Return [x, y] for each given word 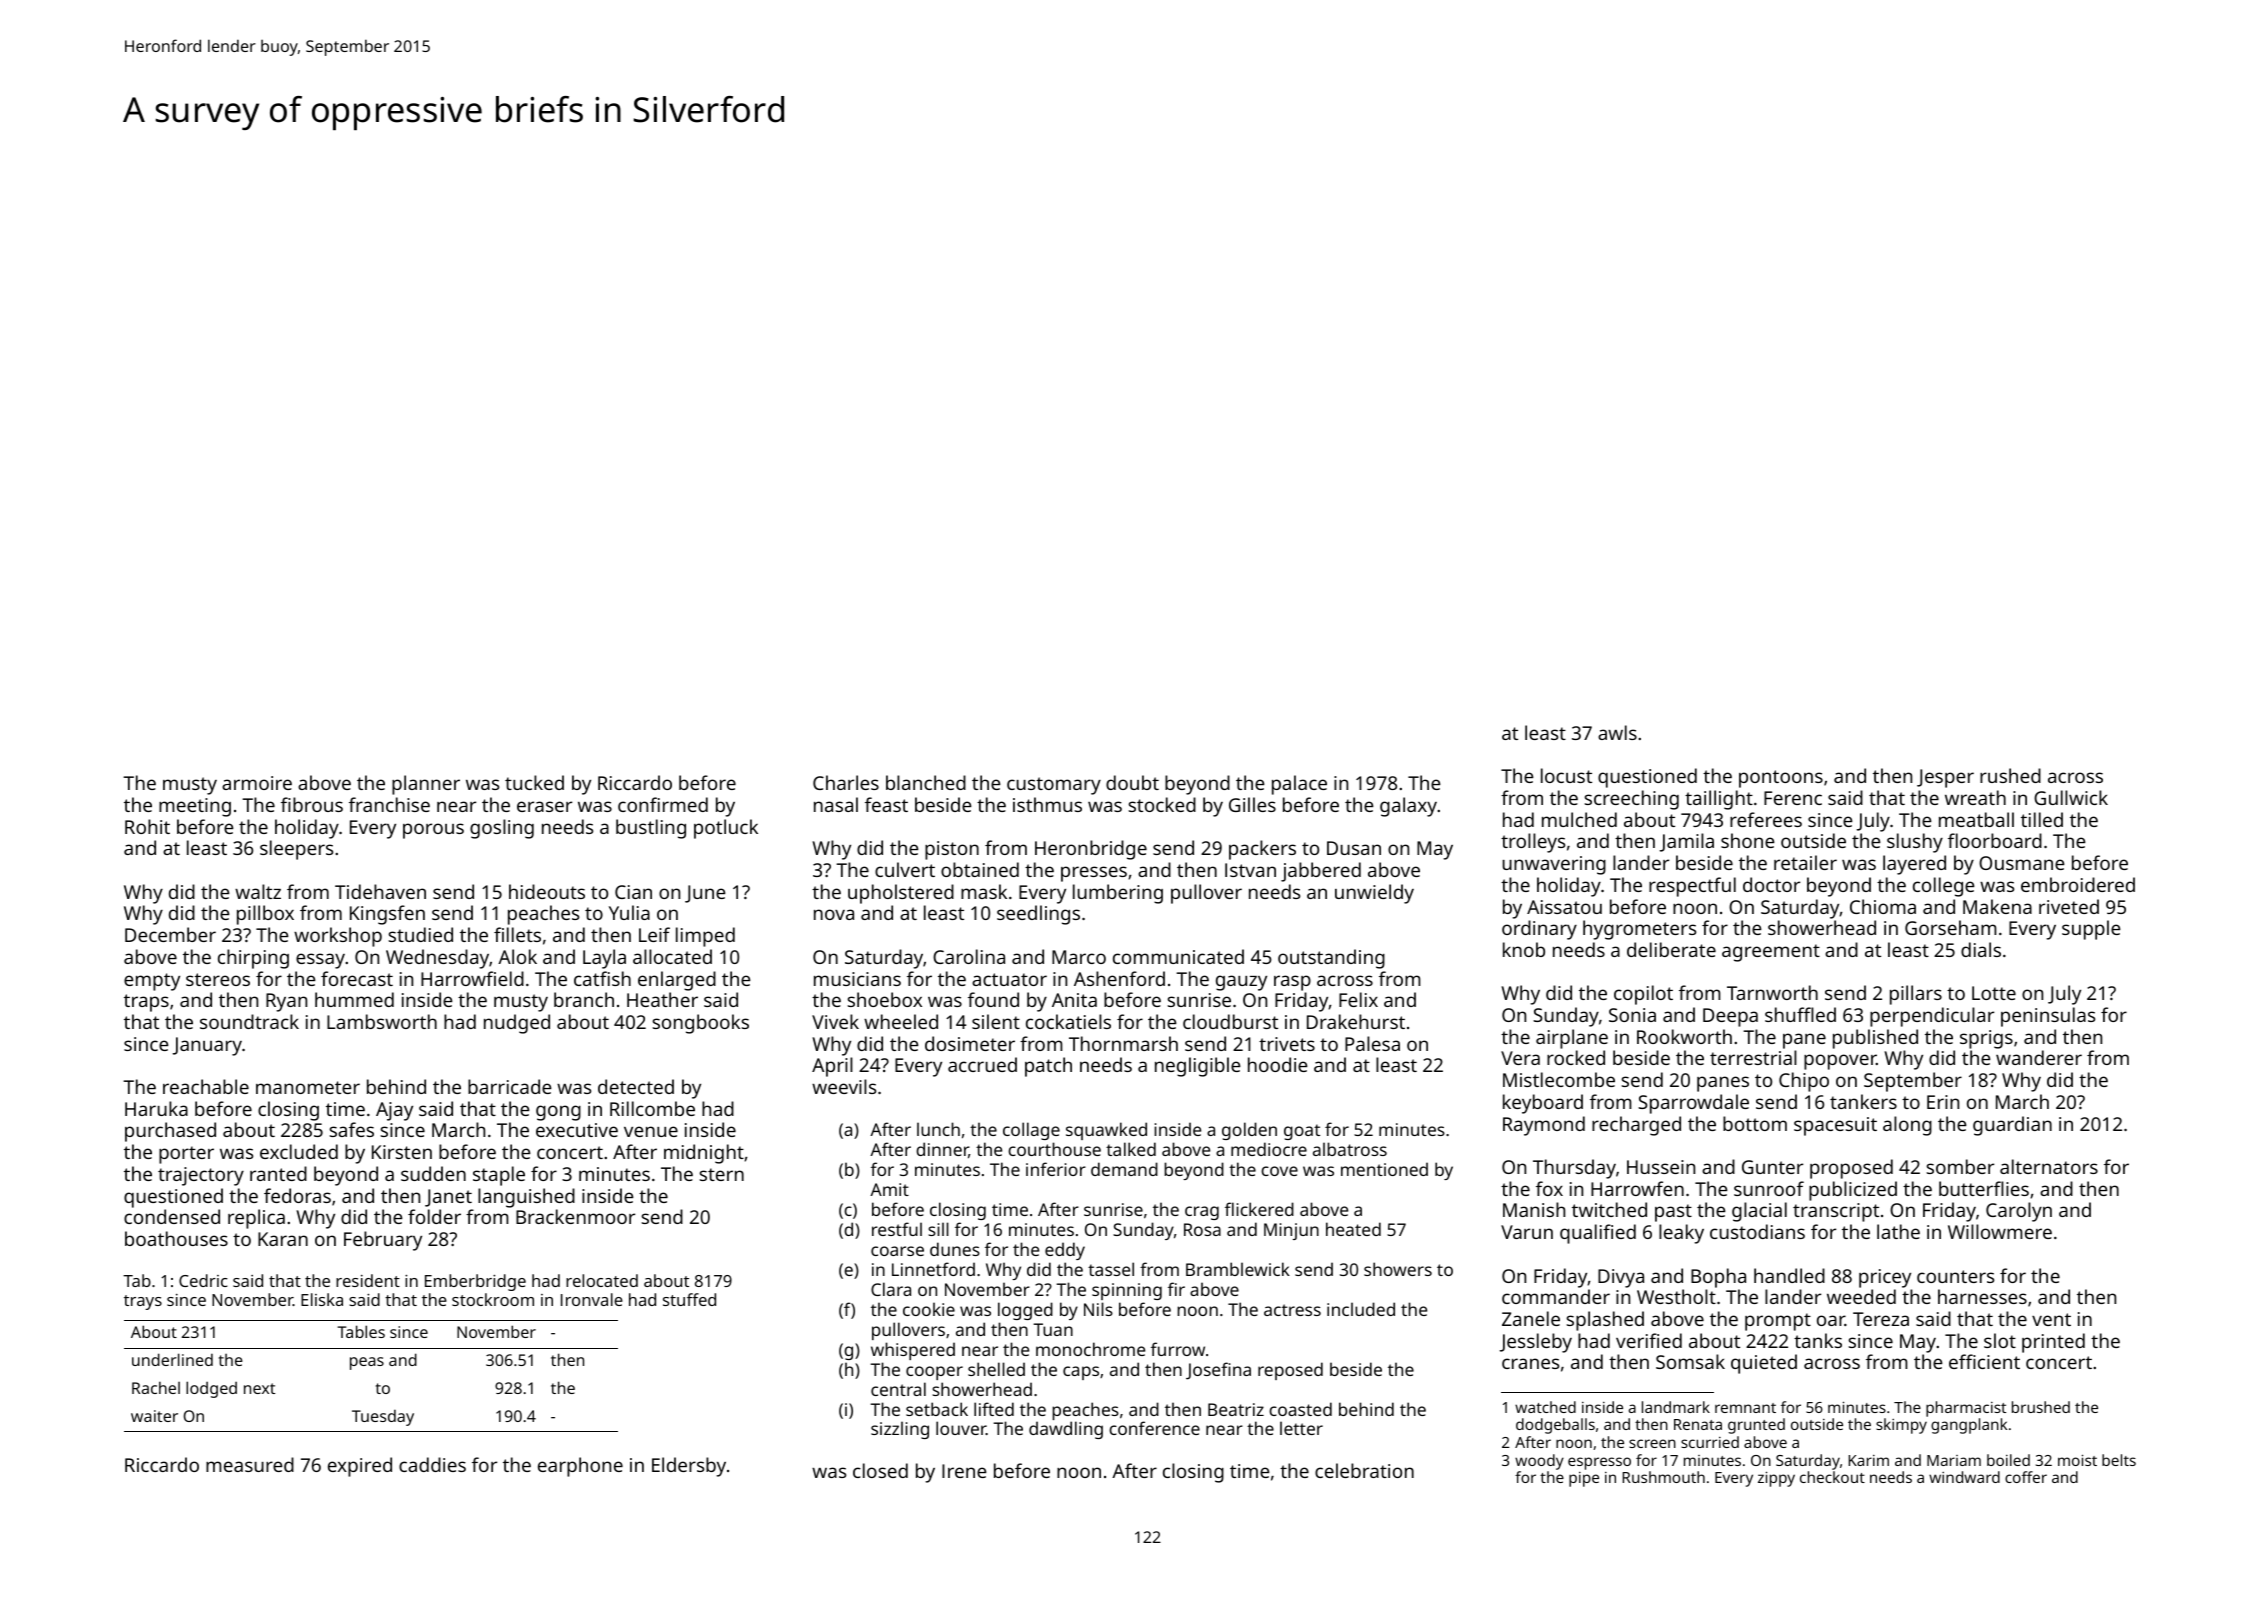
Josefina [1218, 1371]
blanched [926, 782]
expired [360, 1467]
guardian [2012, 1126]
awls [1617, 732]
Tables [361, 1331]
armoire [257, 783]
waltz [258, 891]
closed [880, 1470]
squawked [1106, 1131]
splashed [1605, 1321]
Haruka [156, 1108]
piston [952, 850]
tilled [2042, 819]
